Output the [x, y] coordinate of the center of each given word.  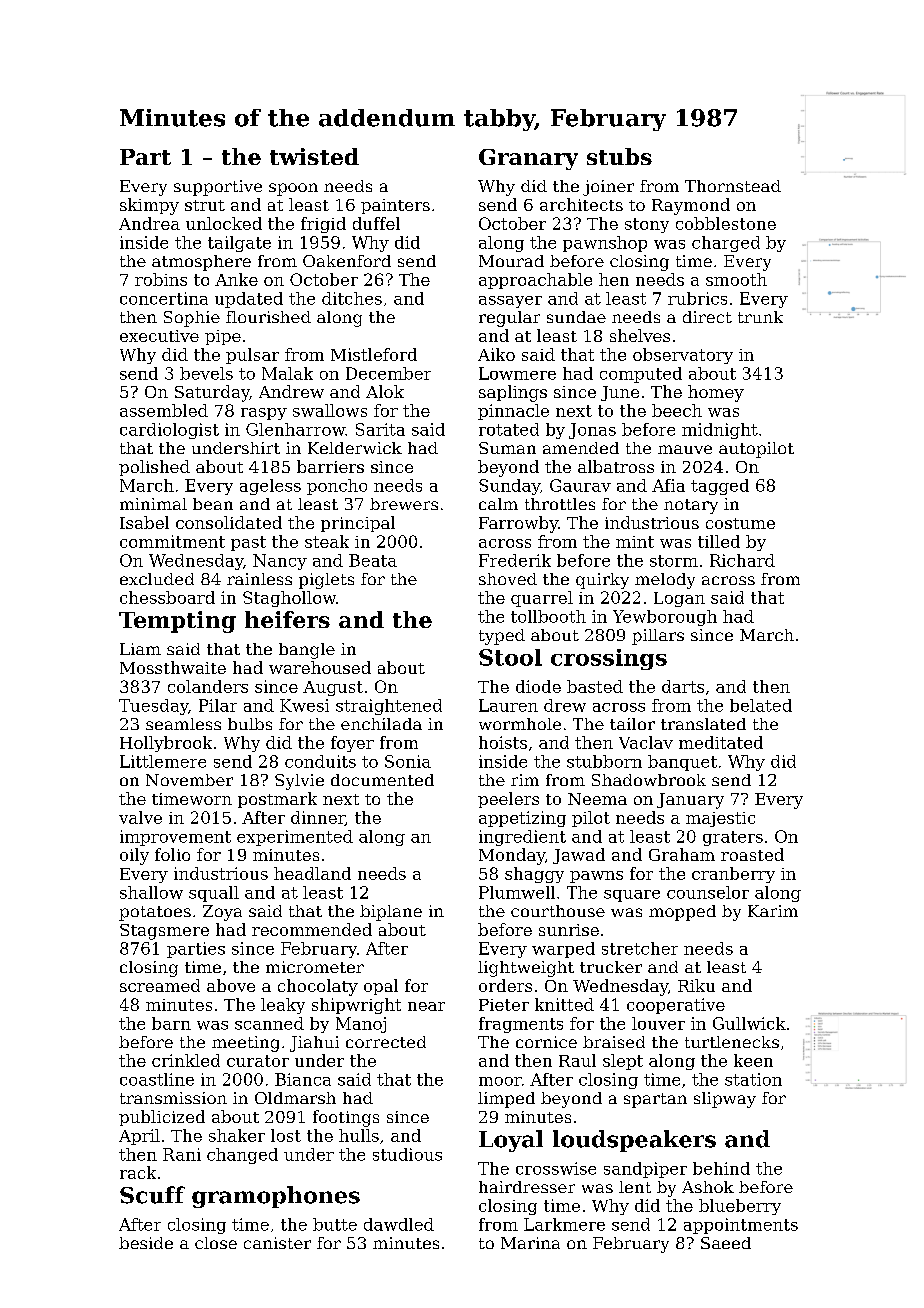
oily [134, 856]
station [753, 1079]
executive [159, 336]
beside [146, 1243]
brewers [404, 504]
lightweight [526, 969]
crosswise [556, 1168]
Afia [668, 485]
